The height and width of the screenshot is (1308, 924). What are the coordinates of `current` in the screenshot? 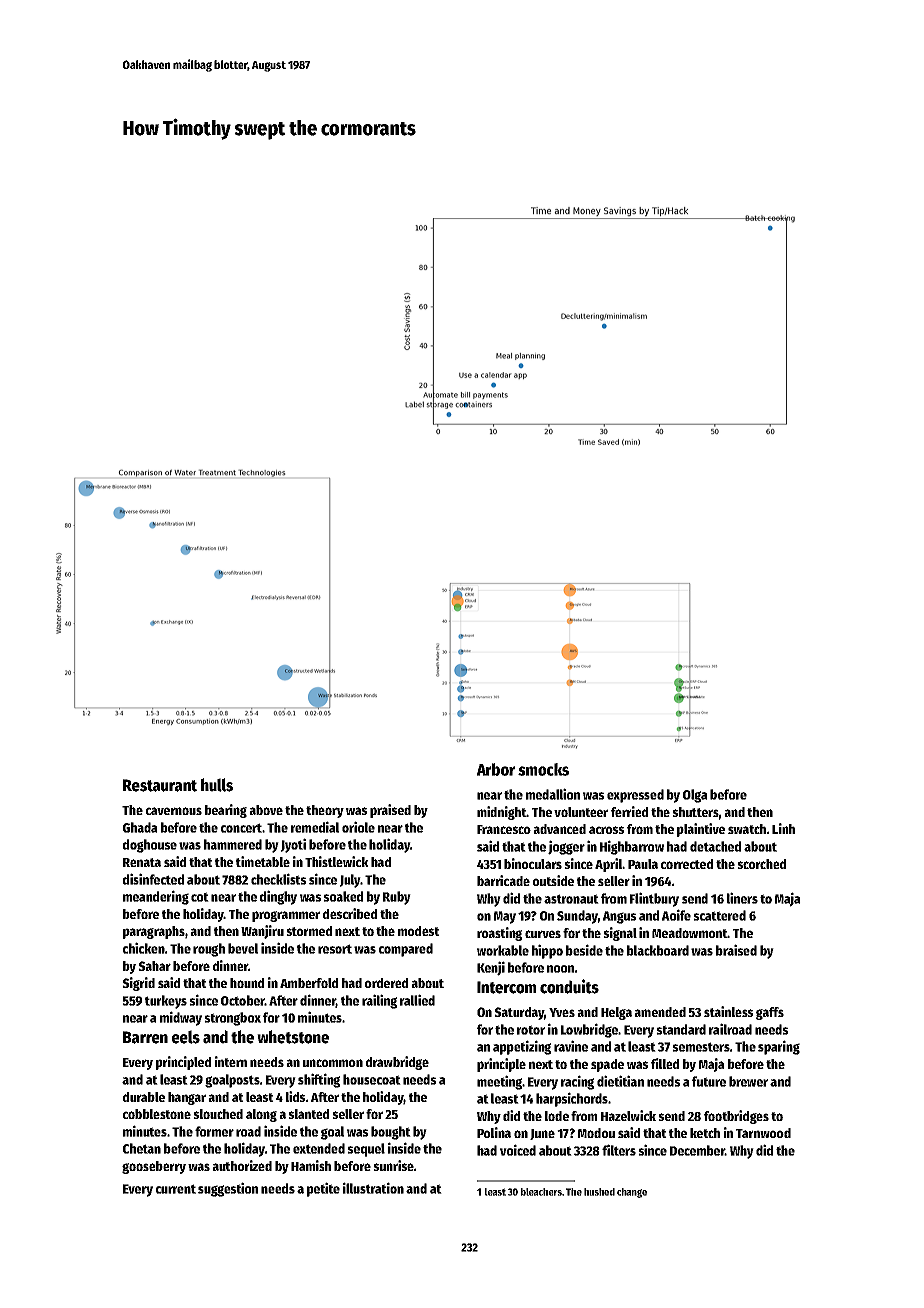 It's located at (176, 1189).
